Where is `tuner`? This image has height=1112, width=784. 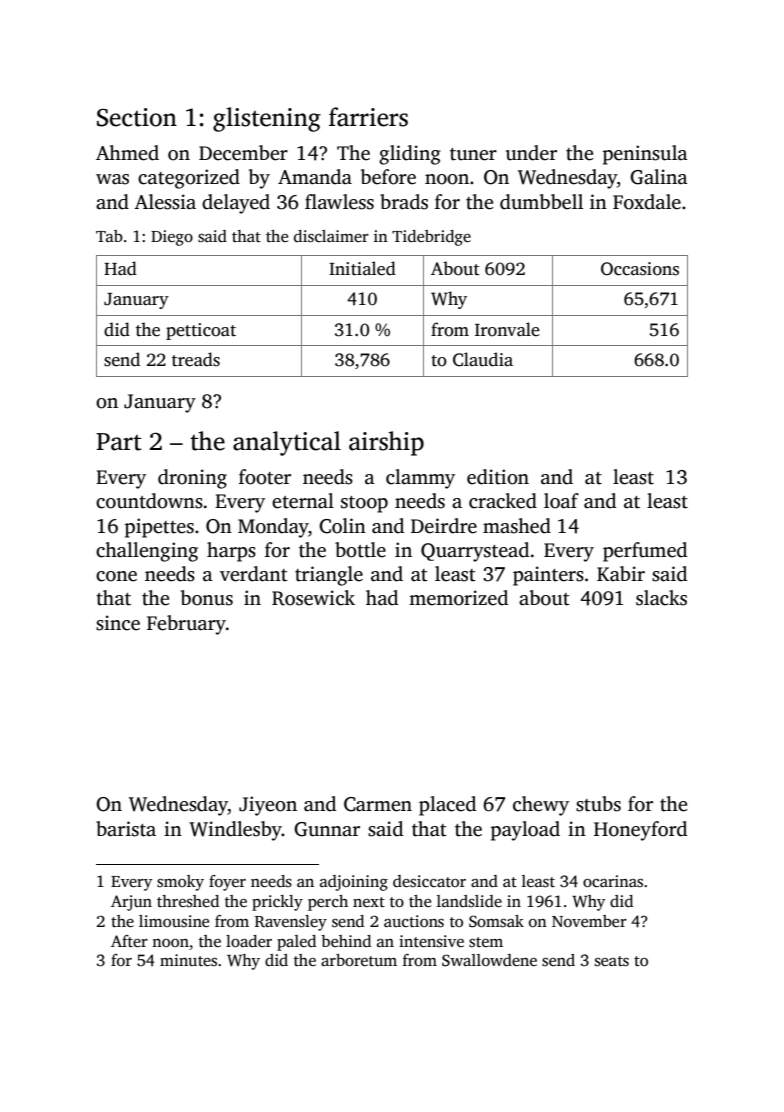 tuner is located at coordinates (473, 154).
